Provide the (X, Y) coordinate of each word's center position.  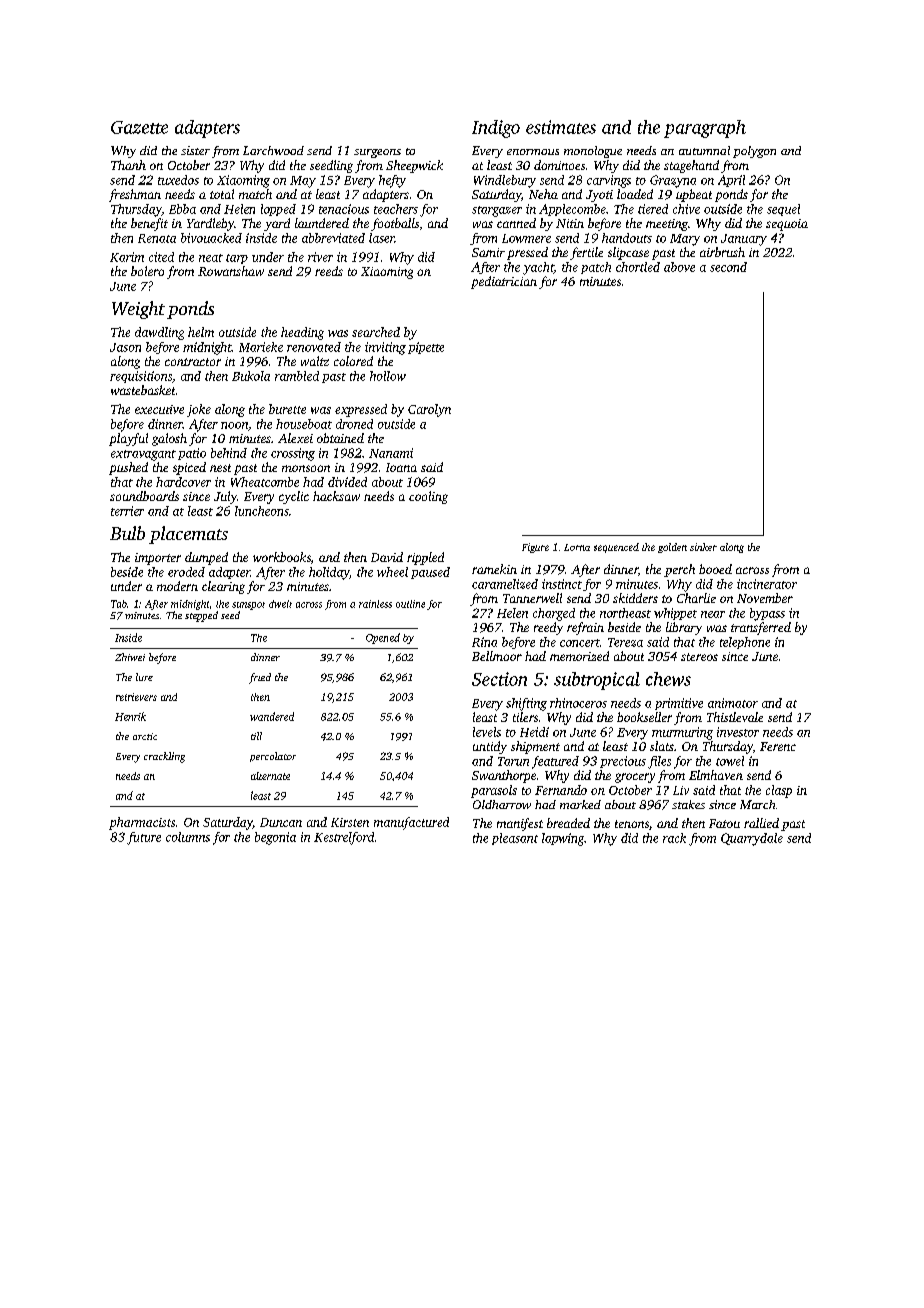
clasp (779, 791)
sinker (703, 547)
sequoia (787, 225)
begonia (275, 838)
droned (354, 424)
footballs (395, 224)
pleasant (515, 839)
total (222, 194)
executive (159, 409)
